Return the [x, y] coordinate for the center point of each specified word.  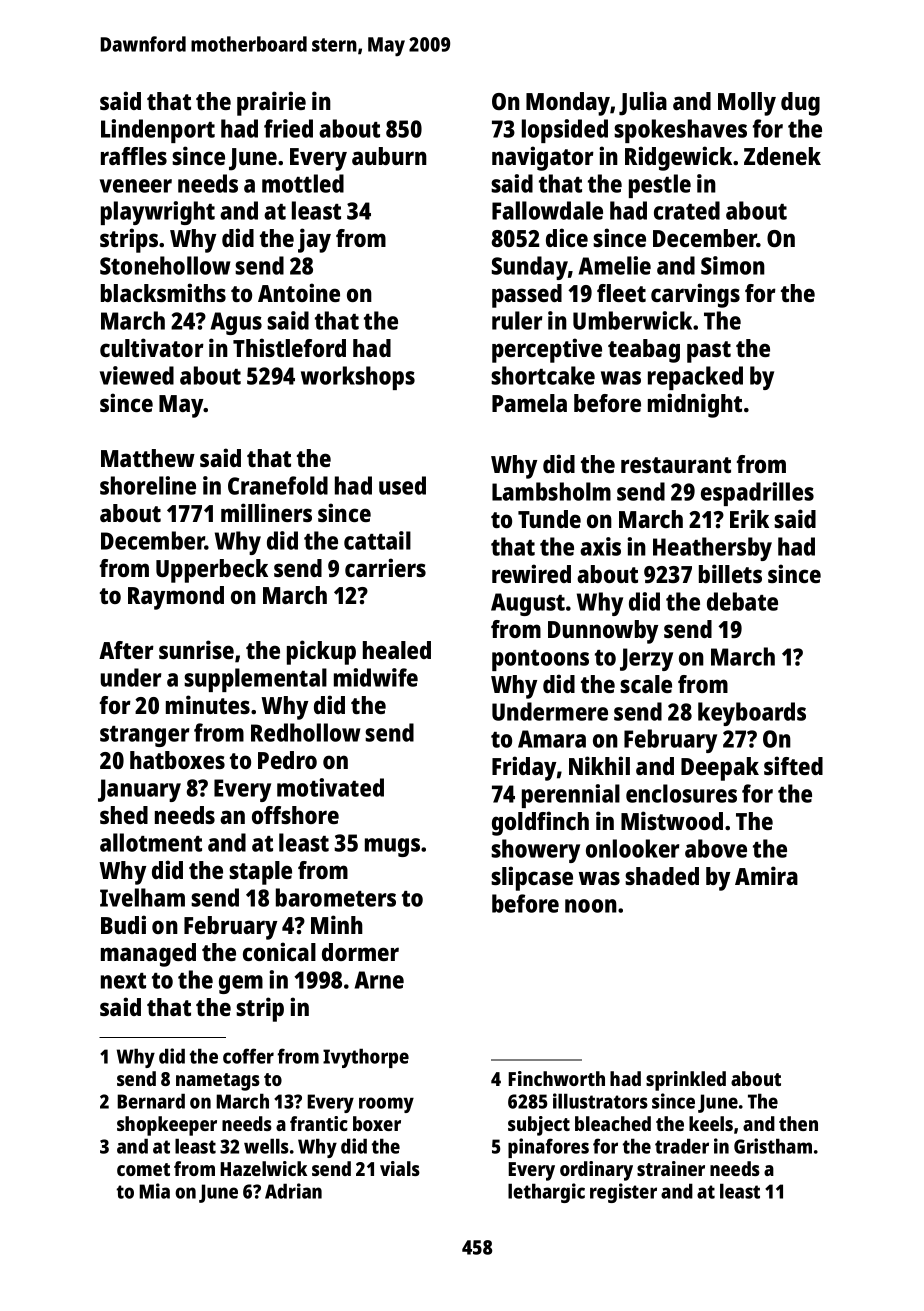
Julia [643, 103]
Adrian [293, 1191]
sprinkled [686, 1081]
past [709, 352]
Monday [568, 104]
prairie [271, 103]
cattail [377, 540]
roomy [386, 1105]
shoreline [148, 485]
